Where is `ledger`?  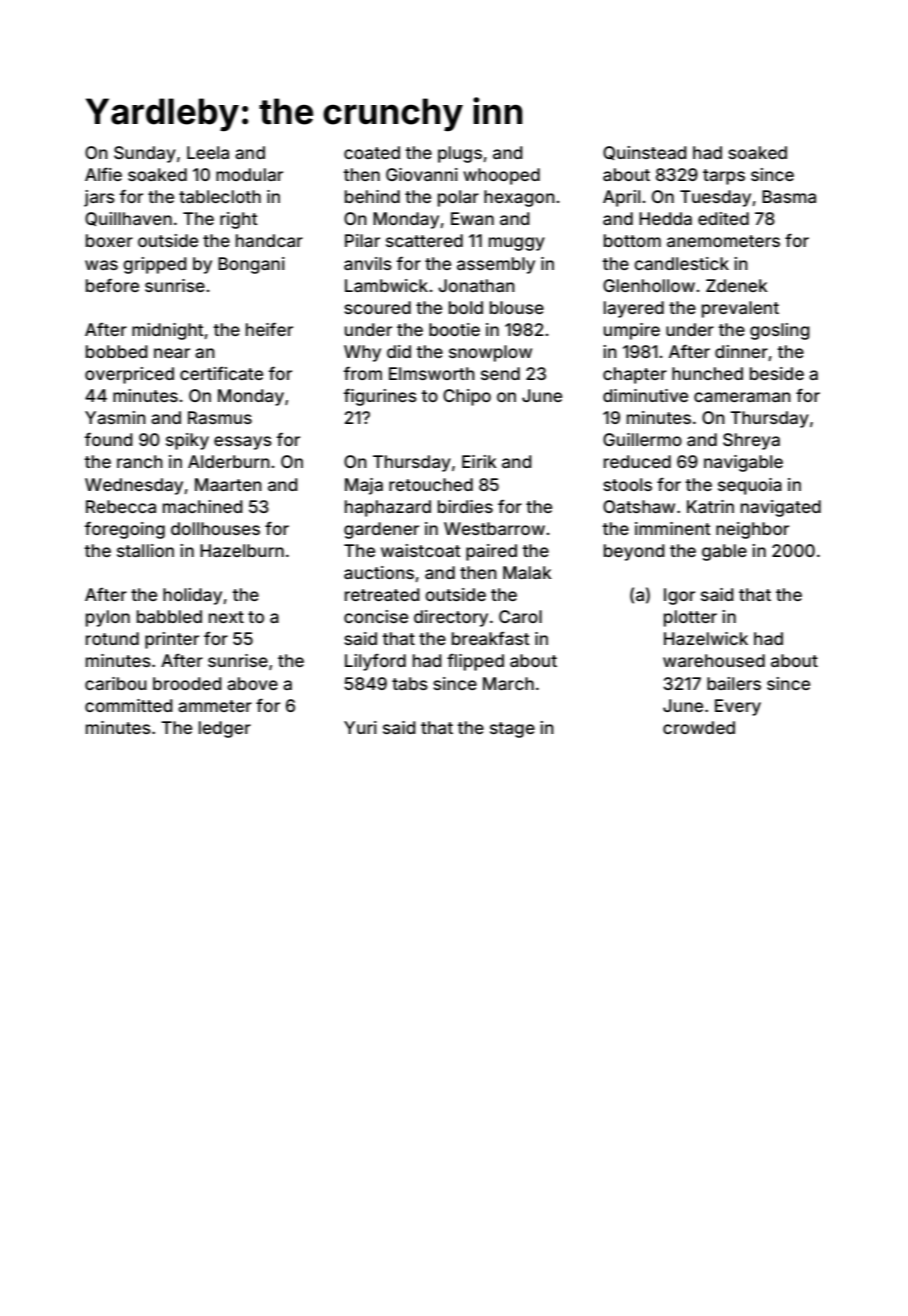 ledger is located at coordinates (225, 729).
